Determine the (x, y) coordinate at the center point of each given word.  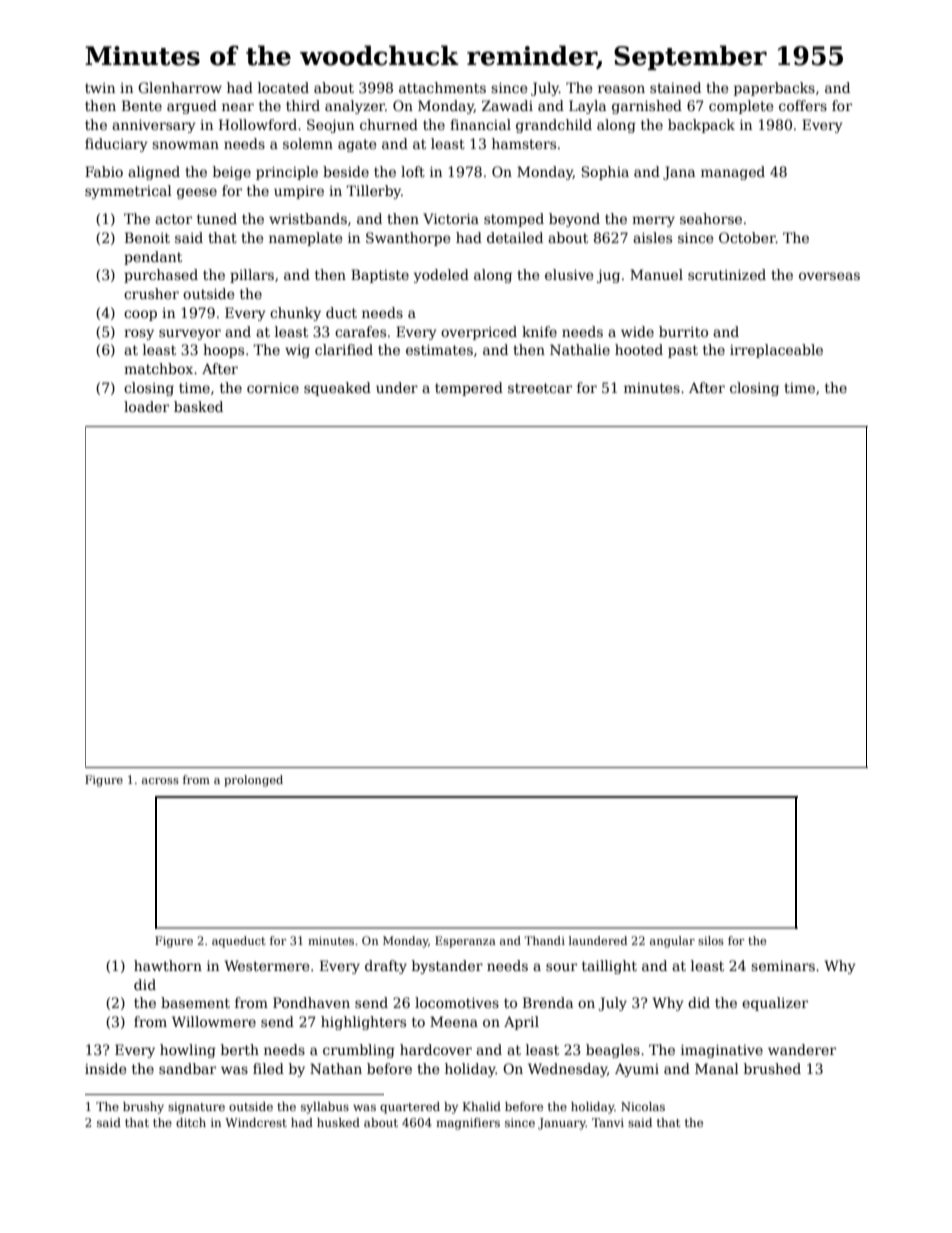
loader (146, 406)
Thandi (544, 940)
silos (711, 940)
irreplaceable (776, 351)
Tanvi (608, 1122)
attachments (442, 87)
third (303, 105)
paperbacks (774, 89)
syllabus (325, 1108)
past (683, 351)
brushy (143, 1108)
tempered (469, 389)
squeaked (337, 389)
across (160, 781)
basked (198, 406)
